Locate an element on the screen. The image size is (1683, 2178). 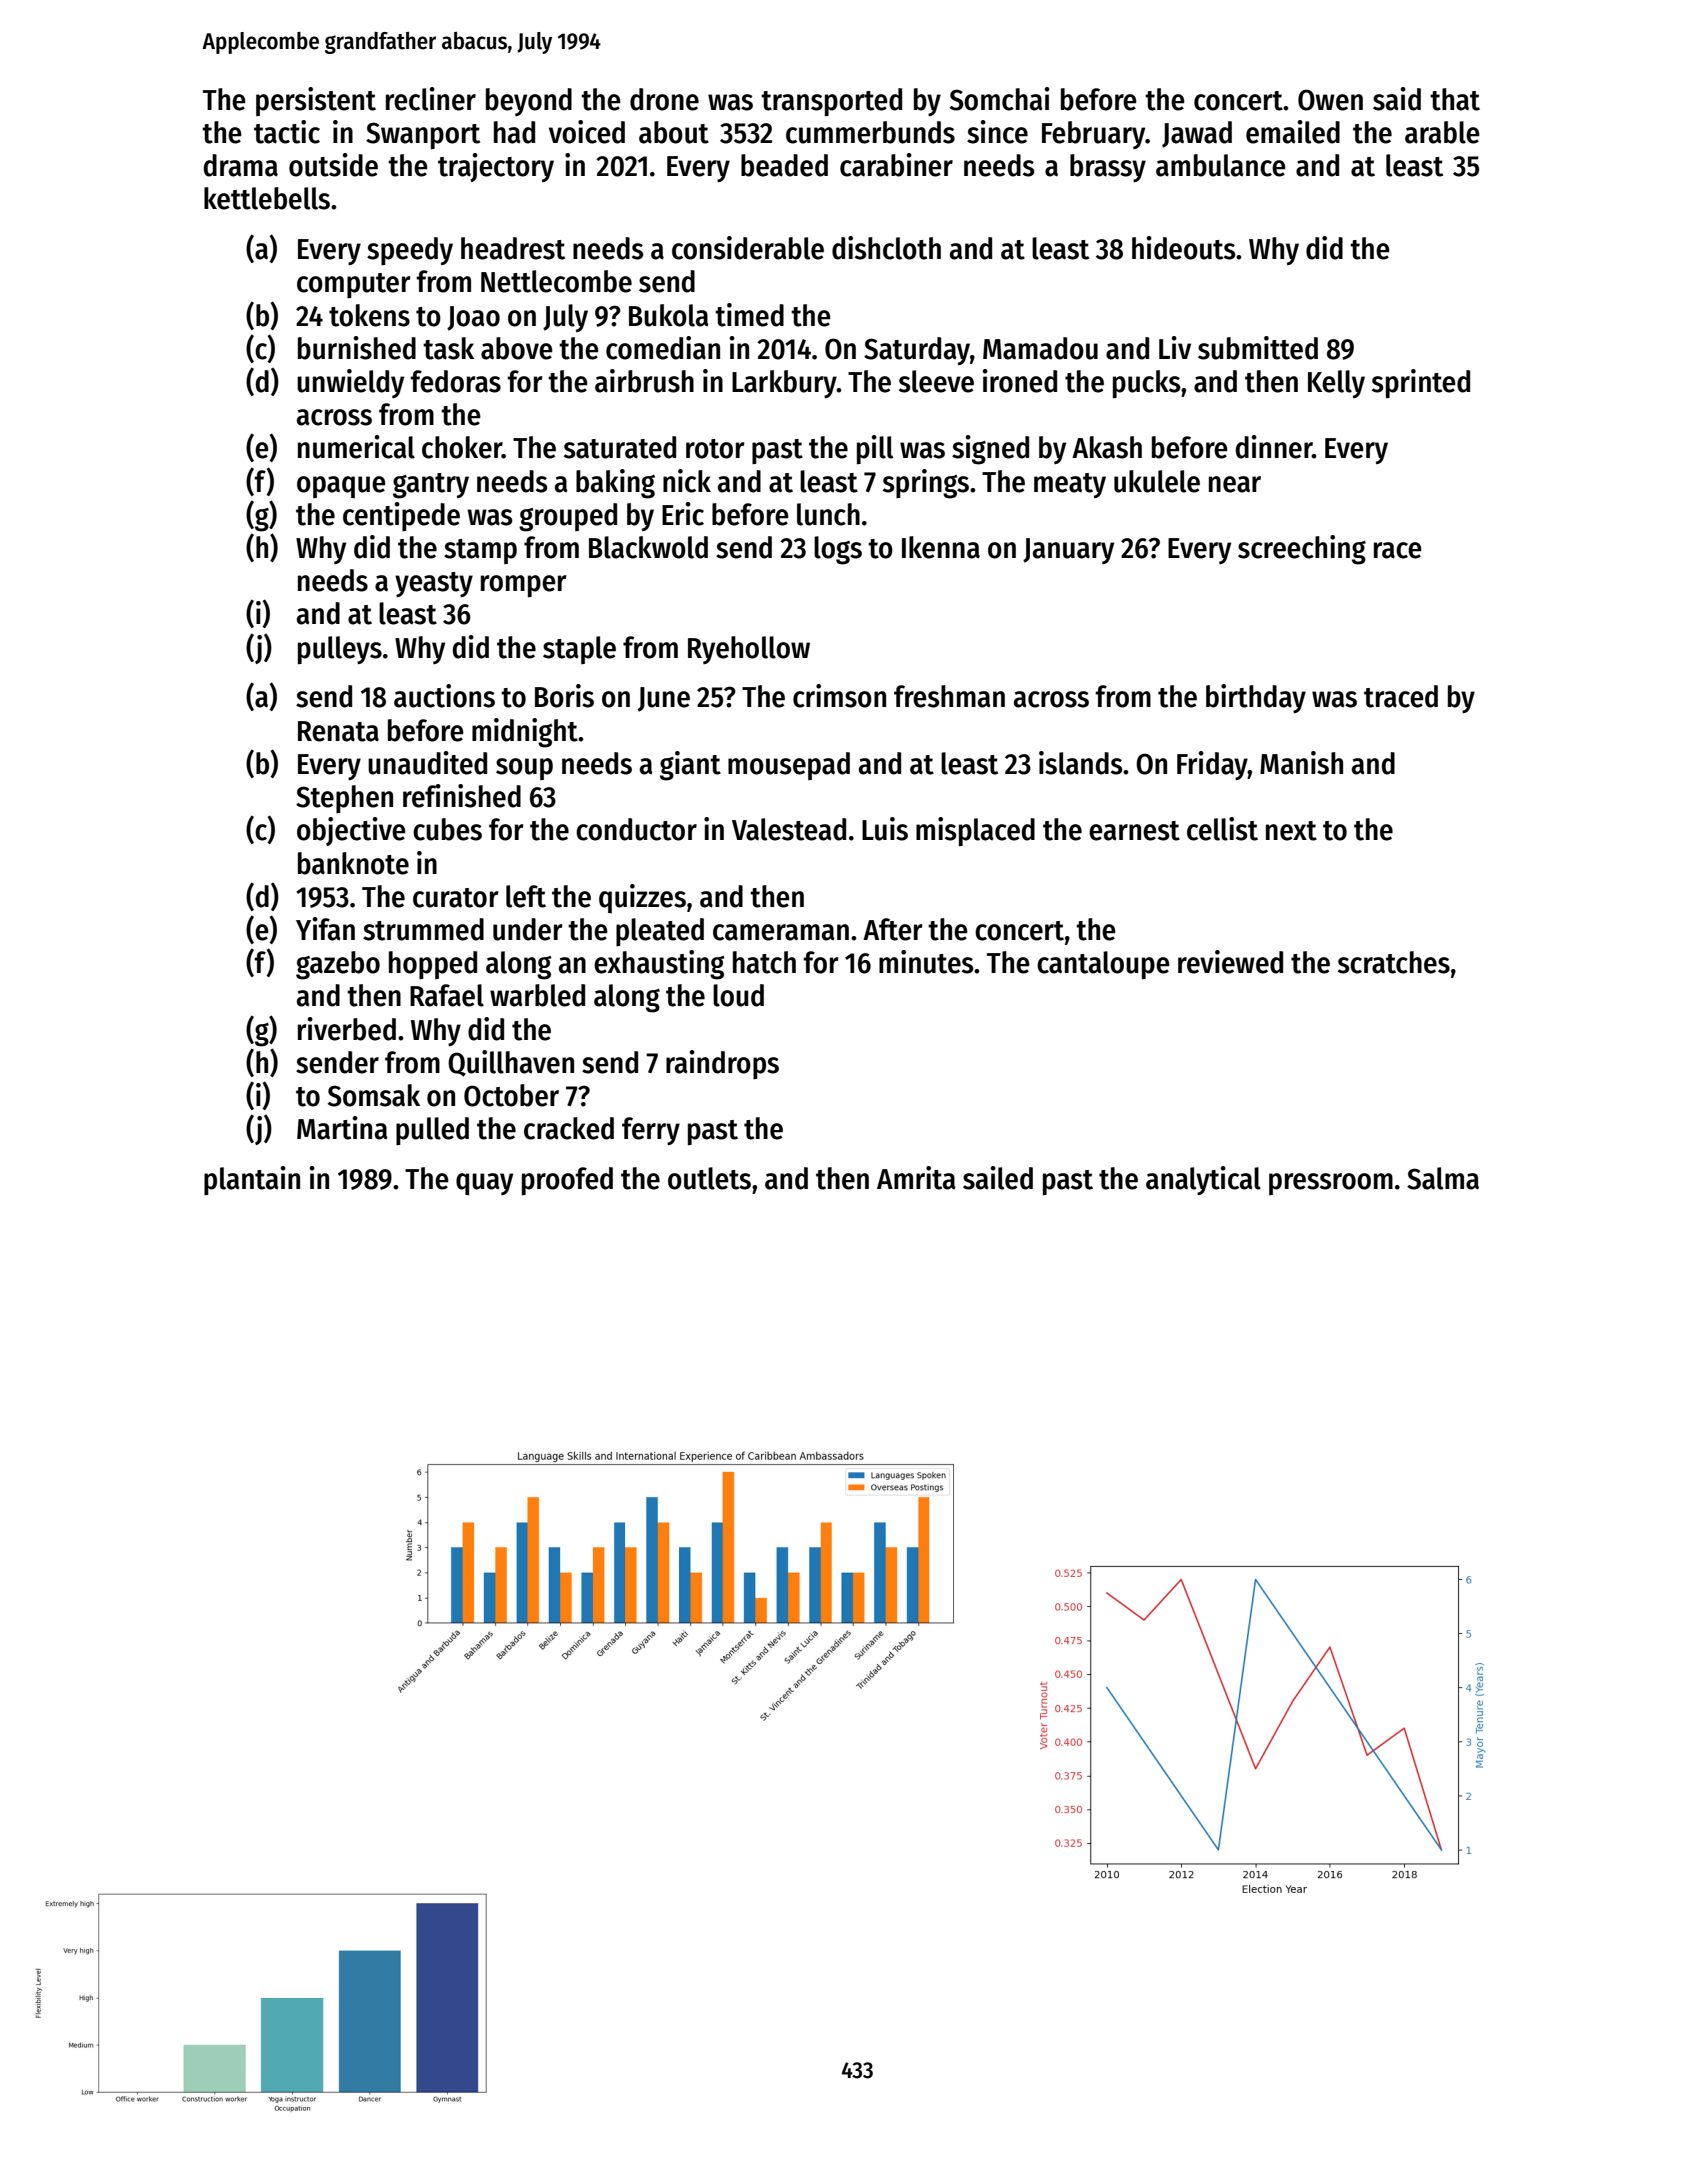
exhausting is located at coordinates (659, 965).
